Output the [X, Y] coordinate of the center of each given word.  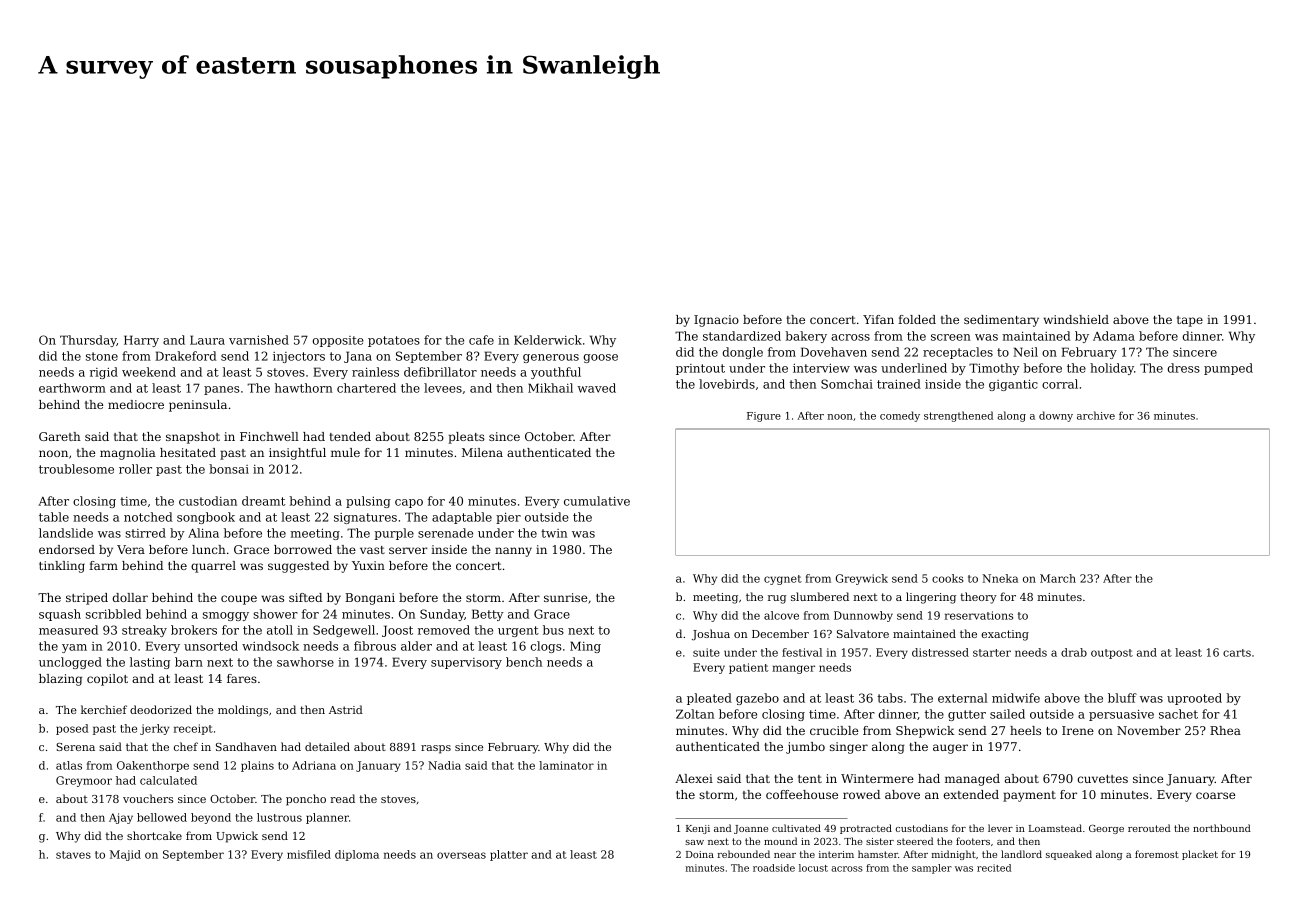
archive [1096, 415]
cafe [481, 340]
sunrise [565, 597]
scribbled [113, 614]
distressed [940, 652]
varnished [259, 340]
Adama [1114, 336]
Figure [764, 417]
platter [509, 855]
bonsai [229, 469]
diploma [357, 855]
